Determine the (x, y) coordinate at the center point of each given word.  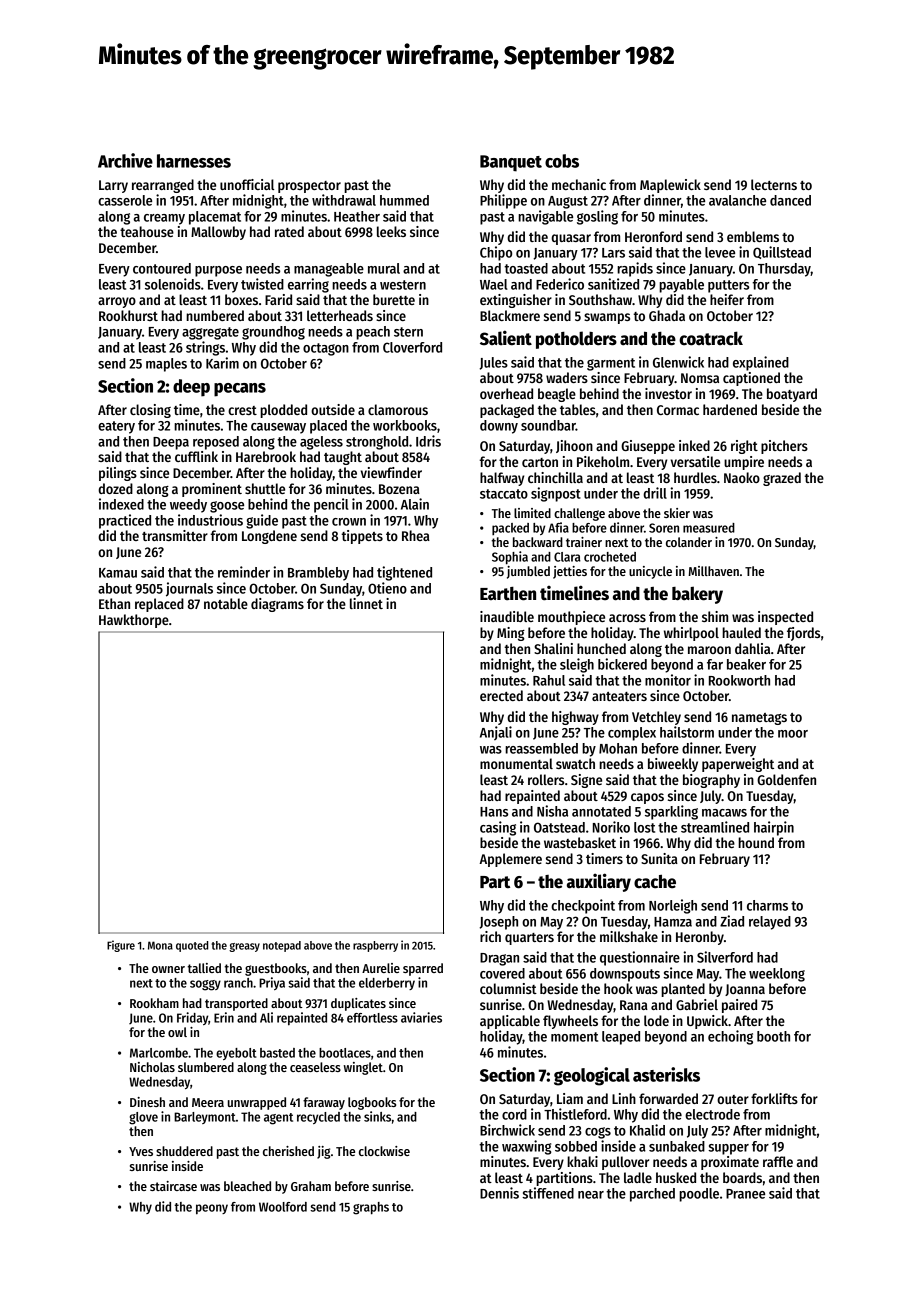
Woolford (283, 1207)
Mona (160, 945)
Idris (428, 441)
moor (793, 734)
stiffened (548, 1193)
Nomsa (700, 378)
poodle (699, 1195)
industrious (210, 520)
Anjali (496, 733)
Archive (125, 160)
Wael (494, 284)
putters (728, 286)
